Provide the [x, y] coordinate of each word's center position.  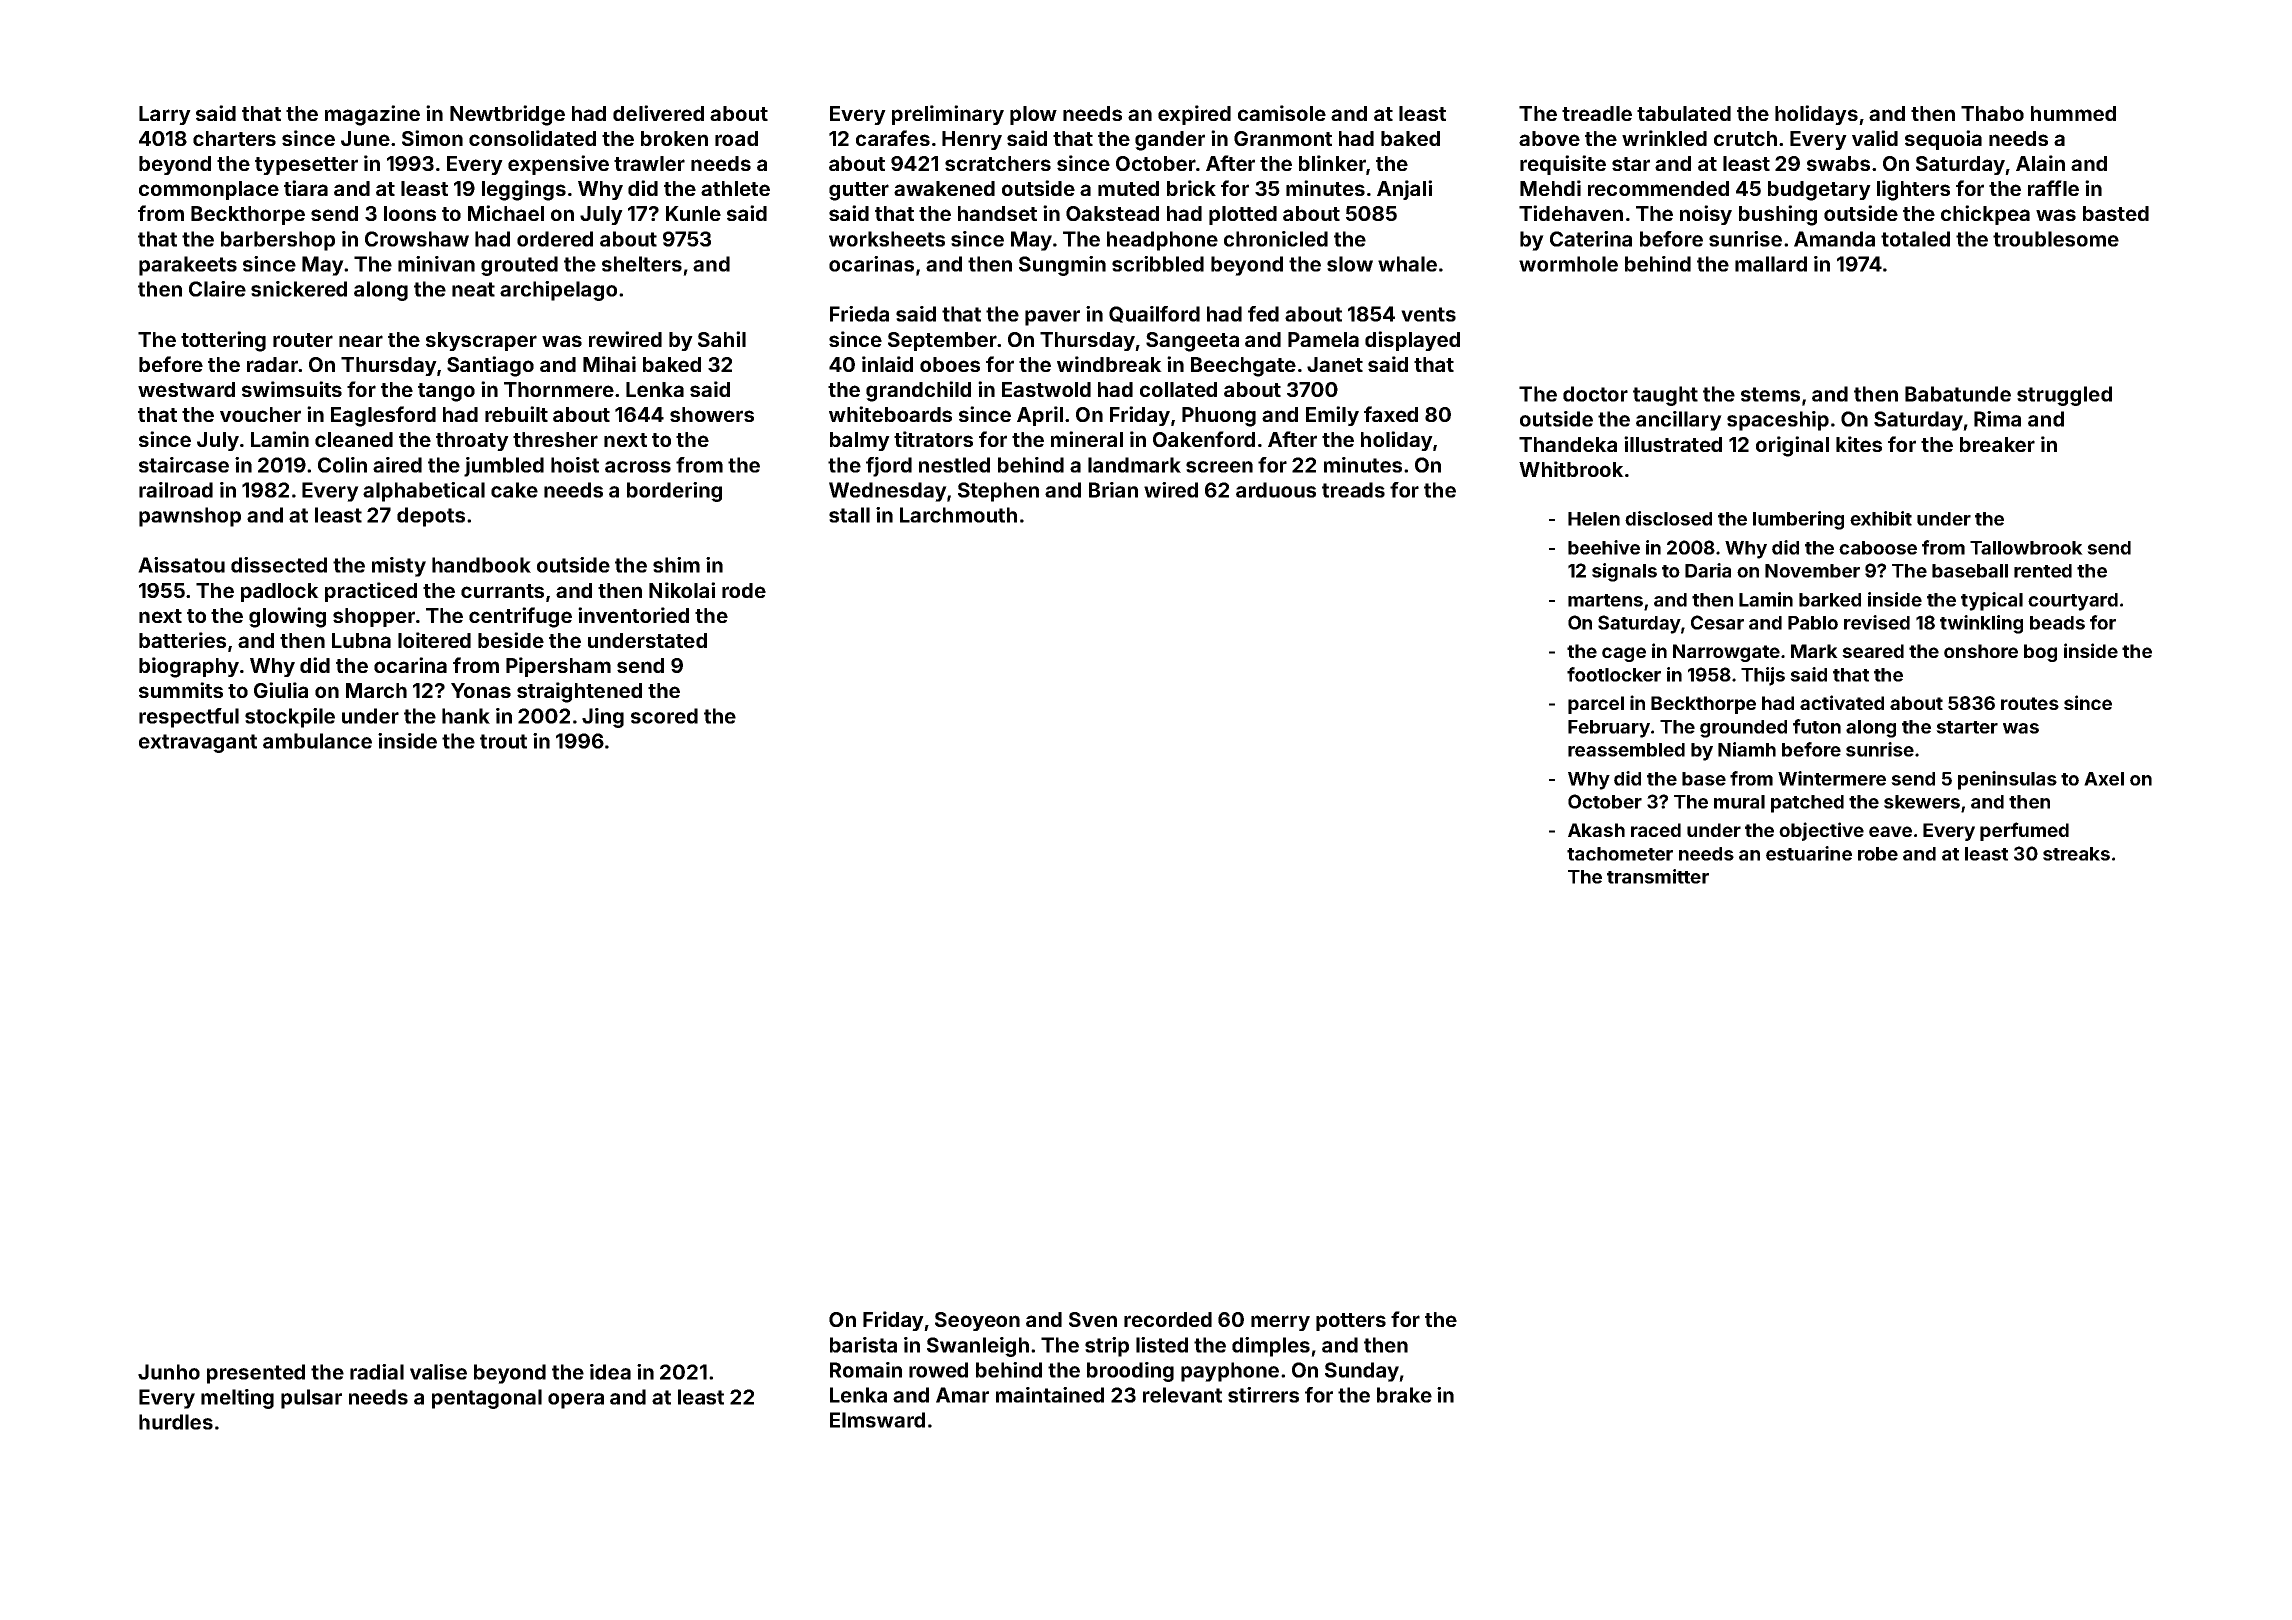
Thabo [1992, 113]
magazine [372, 115]
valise [438, 1372]
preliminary [948, 115]
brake [1404, 1395]
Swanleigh [978, 1347]
